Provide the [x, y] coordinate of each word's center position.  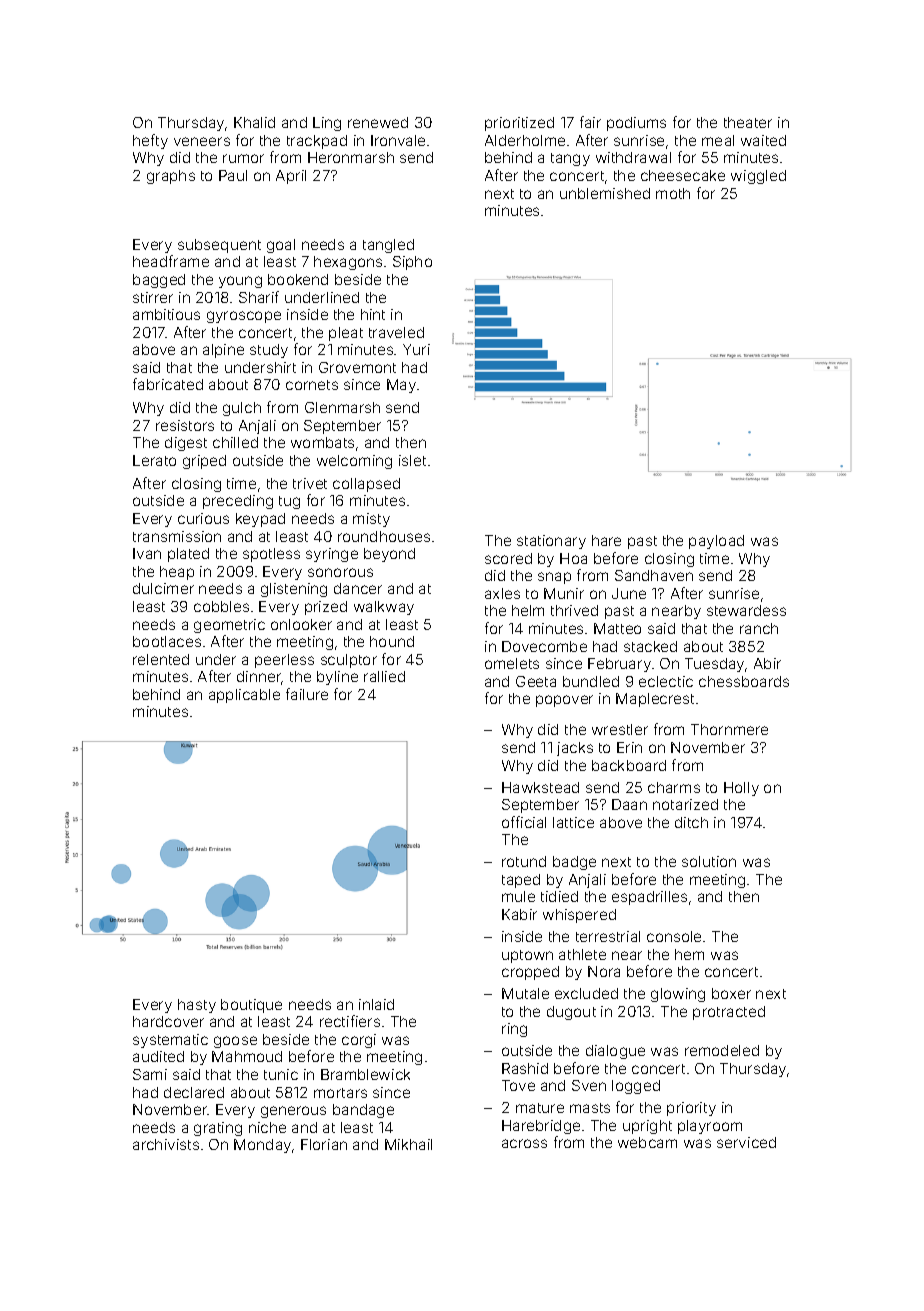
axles [502, 593]
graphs [171, 177]
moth [673, 193]
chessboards [744, 681]
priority [691, 1109]
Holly [741, 789]
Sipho [412, 263]
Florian [324, 1144]
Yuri [416, 349]
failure [307, 694]
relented [161, 659]
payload [716, 542]
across [524, 1143]
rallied [384, 676]
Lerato [154, 460]
